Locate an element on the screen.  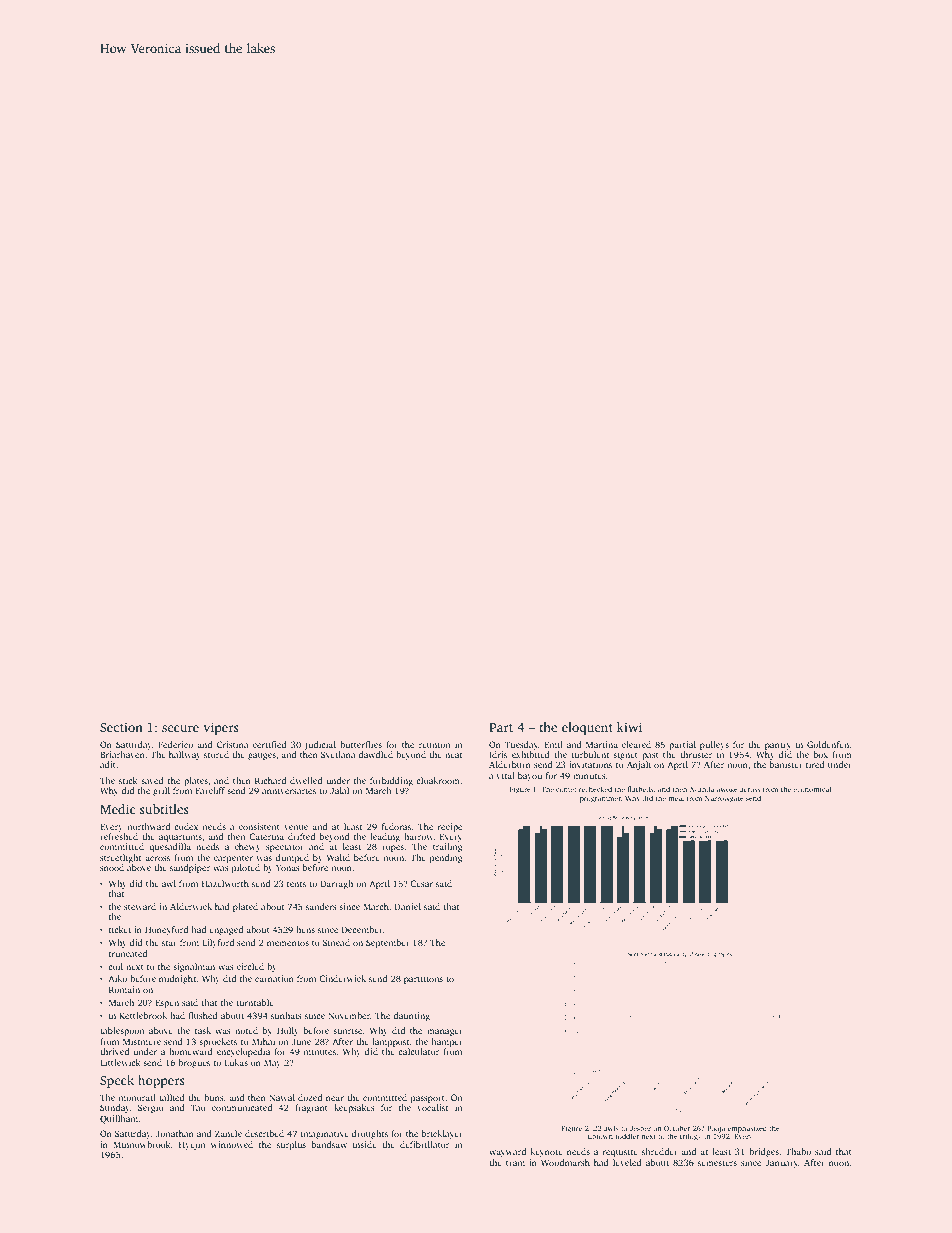
trilogy is located at coordinates (691, 1137).
